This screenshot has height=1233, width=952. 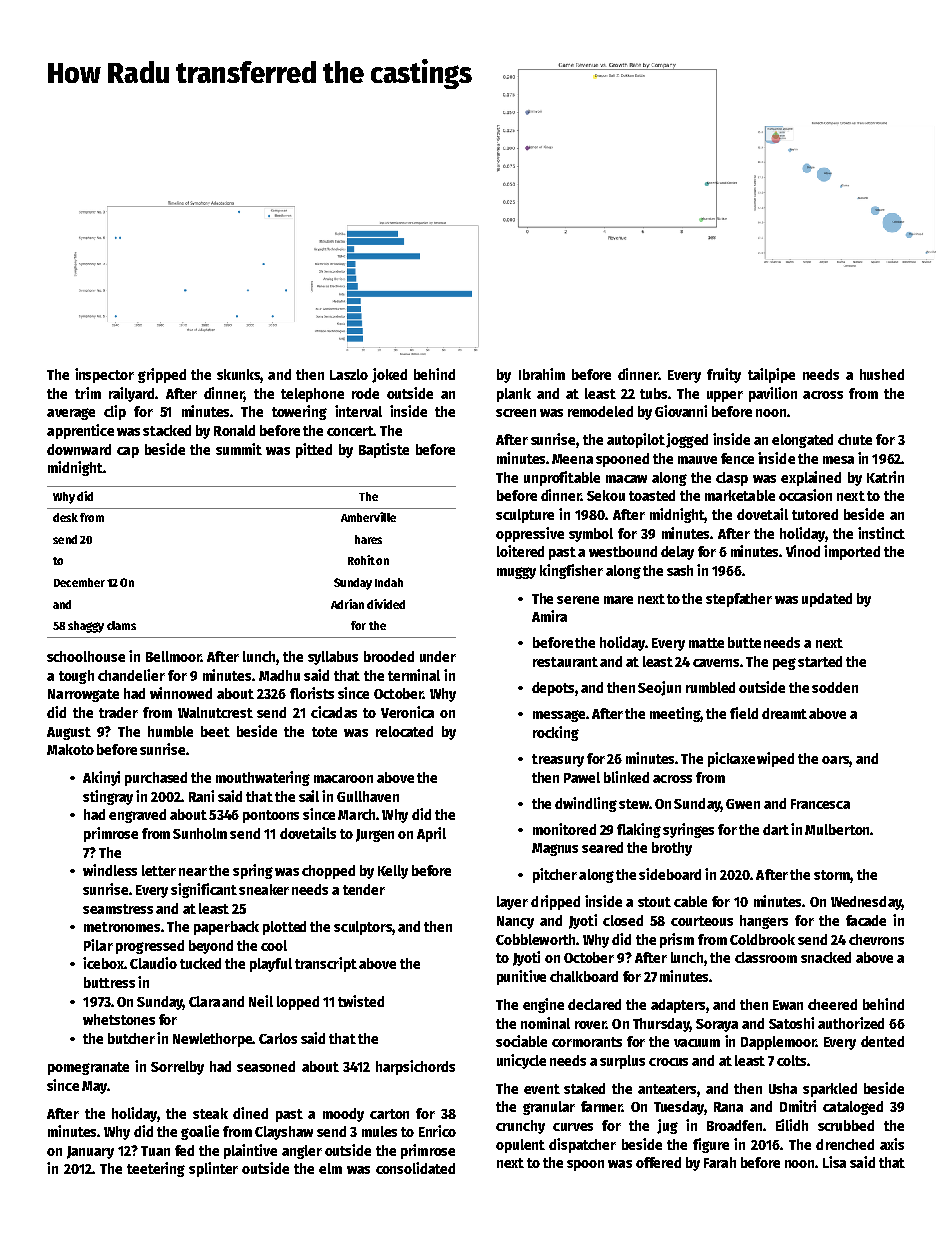 I want to click on Bellmoor, so click(x=173, y=656).
